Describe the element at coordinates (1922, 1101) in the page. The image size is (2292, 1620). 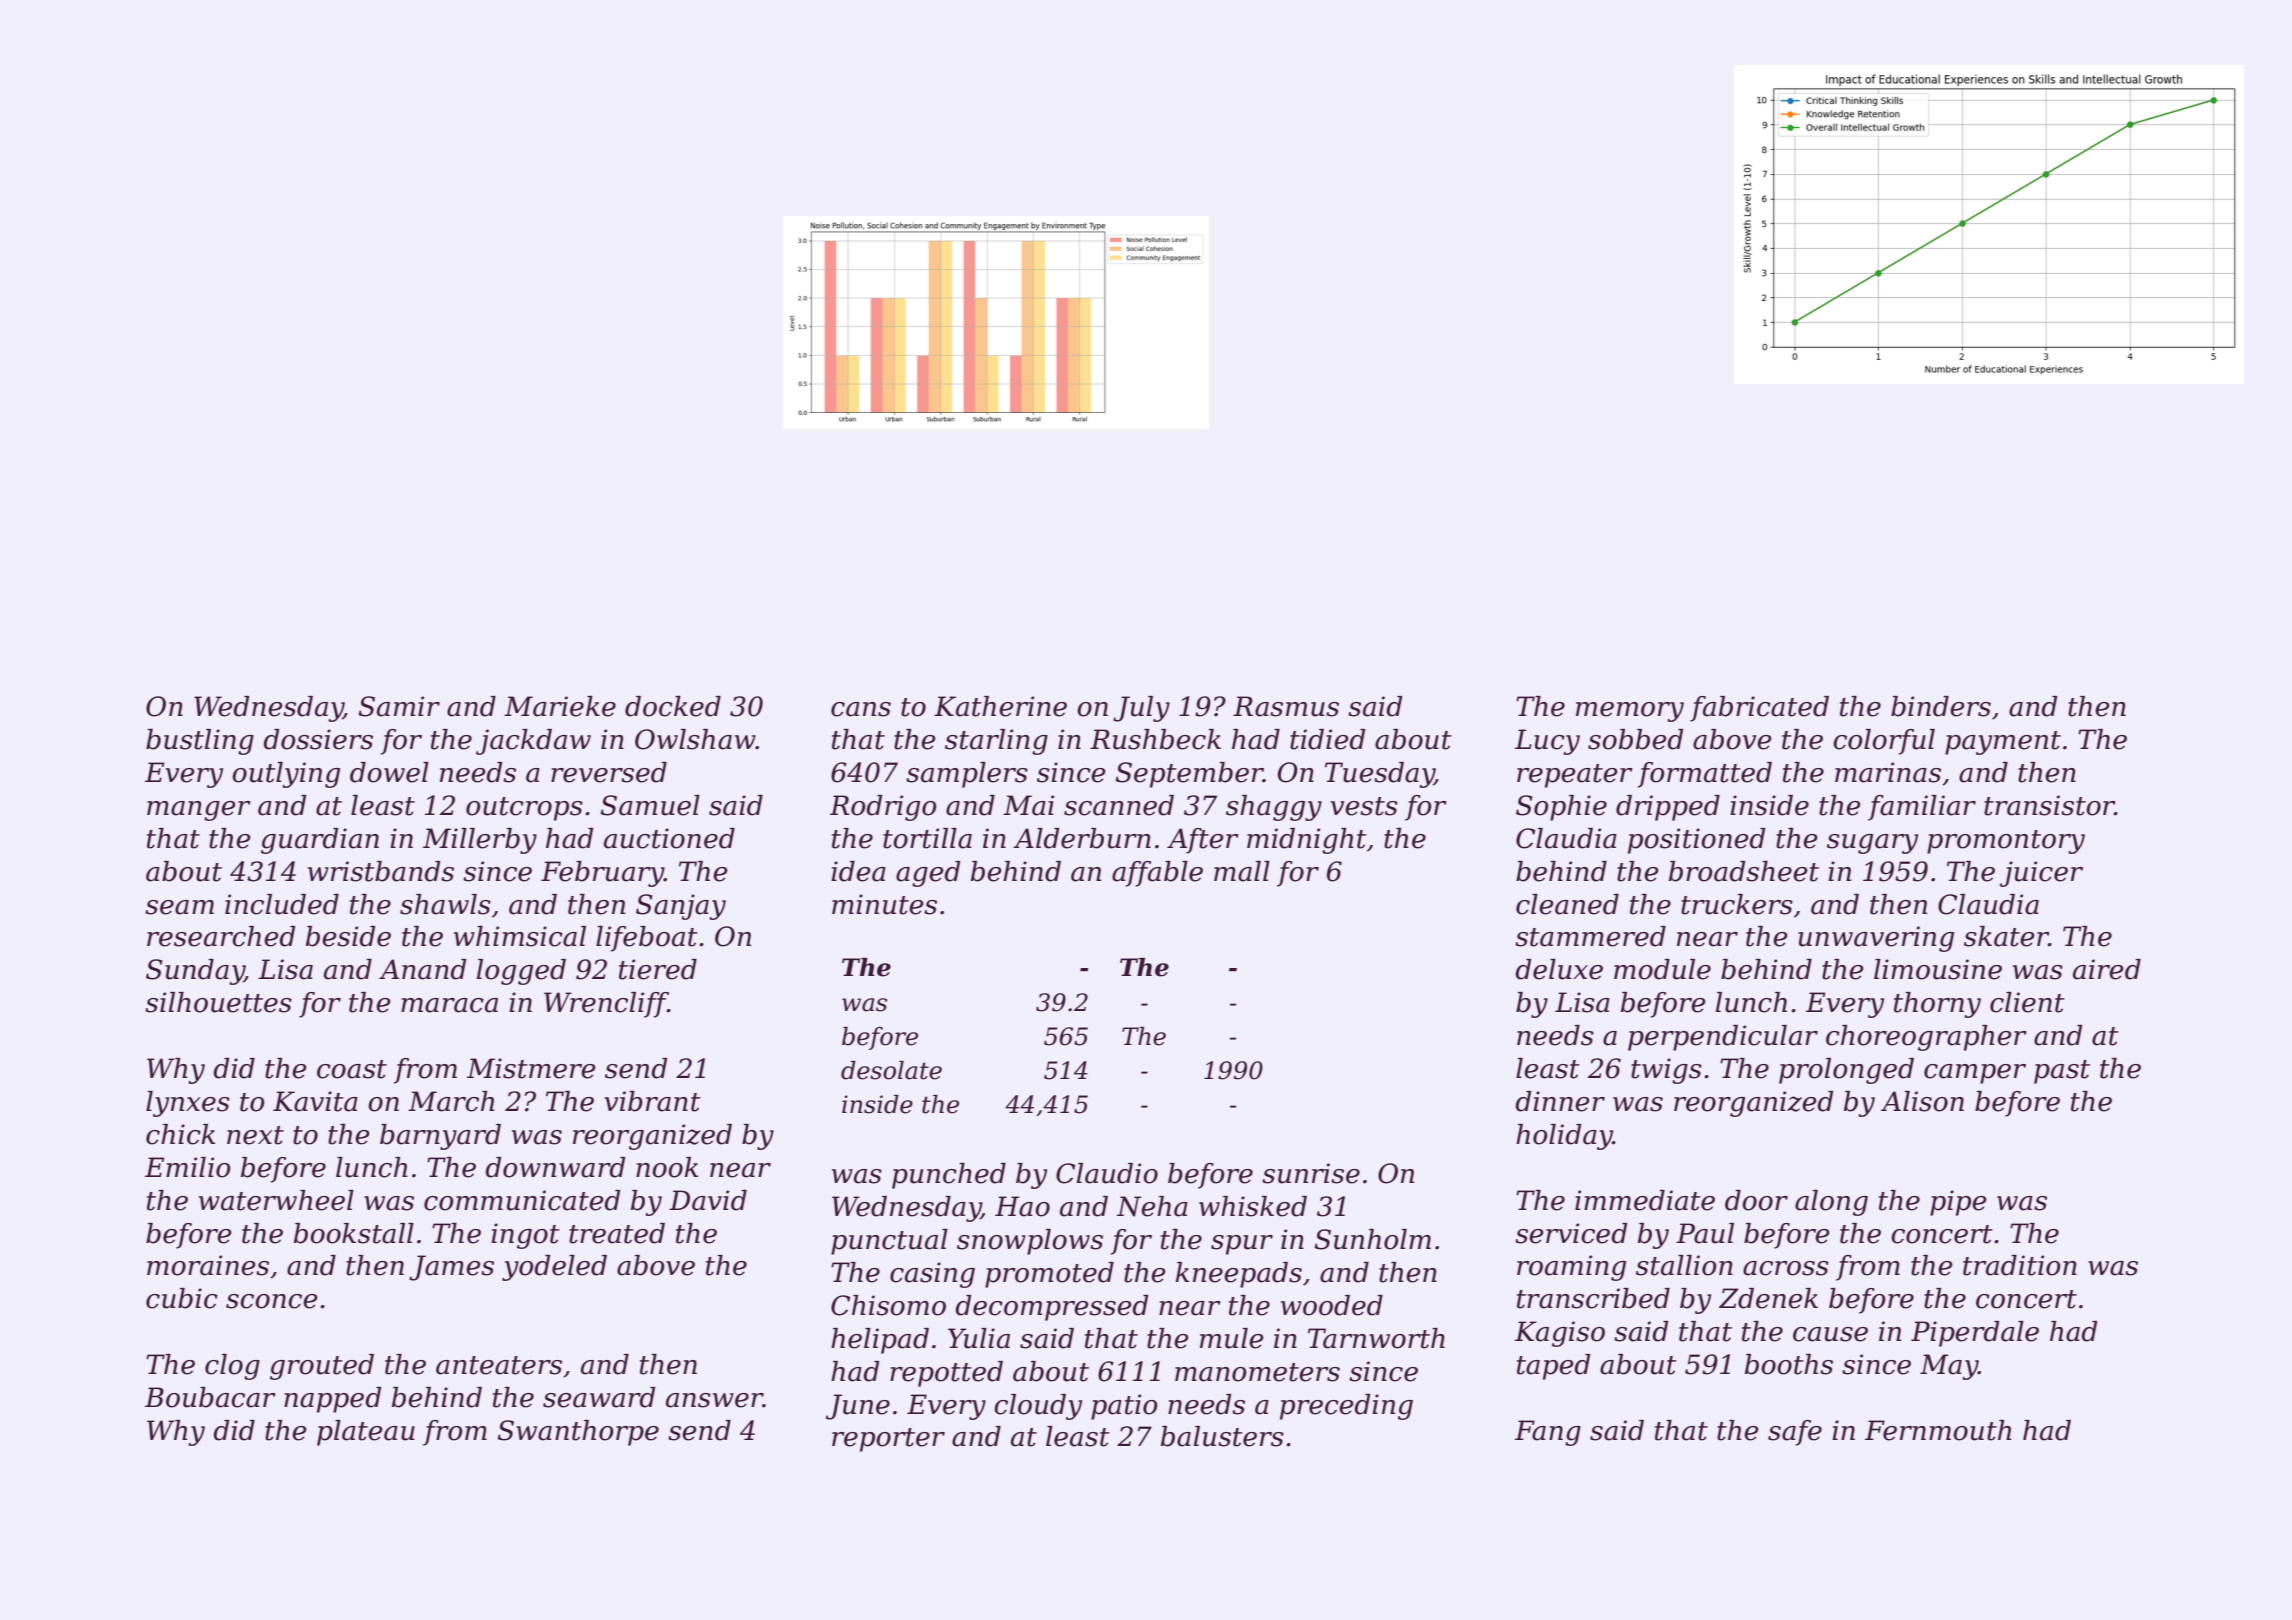
I see `Alison` at that location.
